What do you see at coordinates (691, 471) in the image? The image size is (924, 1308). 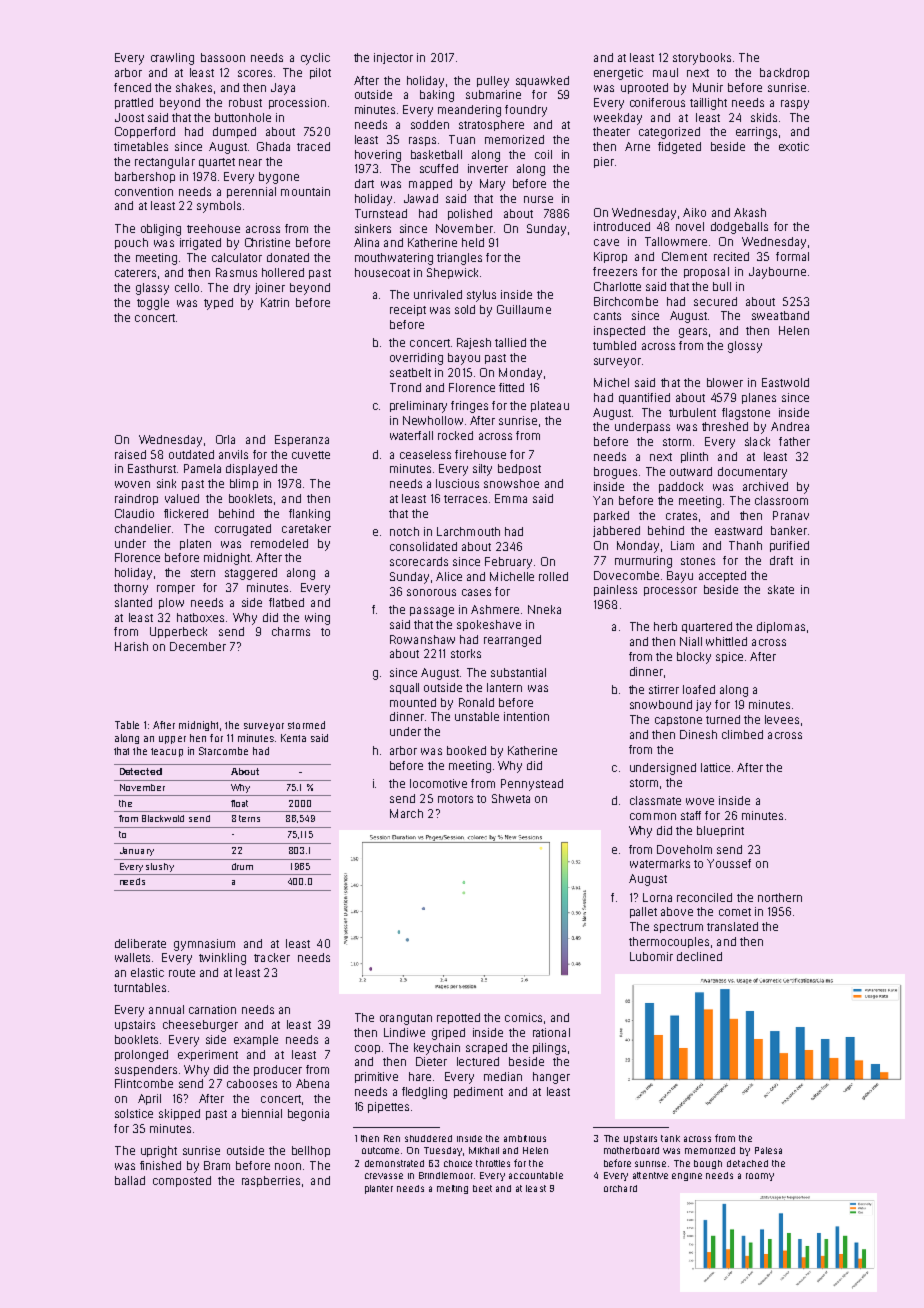 I see `outward` at bounding box center [691, 471].
